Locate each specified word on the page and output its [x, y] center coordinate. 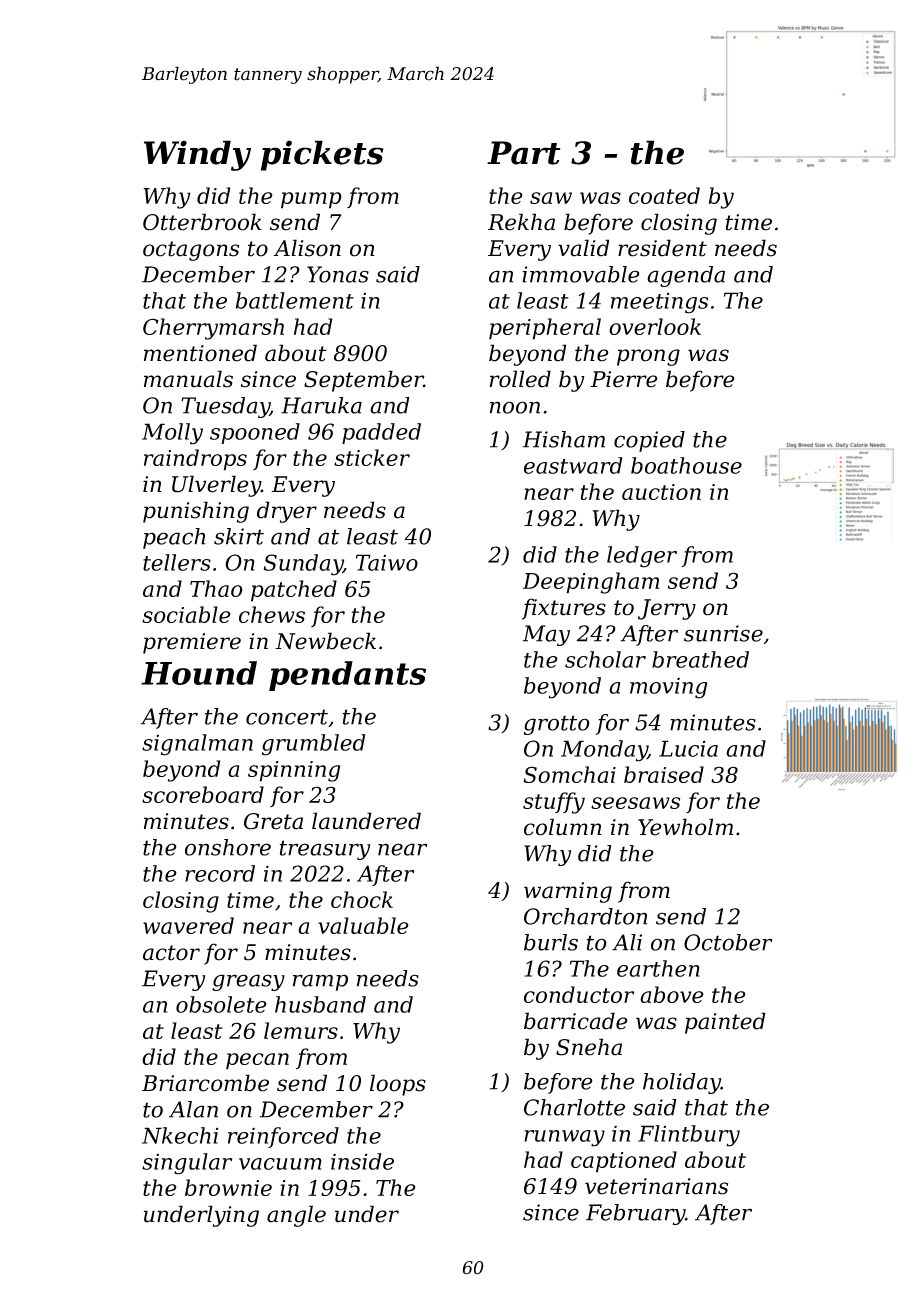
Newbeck [325, 641]
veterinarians [656, 1186]
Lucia [688, 748]
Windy [197, 155]
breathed [700, 659]
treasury [325, 850]
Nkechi [180, 1135]
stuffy [554, 803]
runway [564, 1138]
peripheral [545, 329]
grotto [557, 725]
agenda [686, 276]
